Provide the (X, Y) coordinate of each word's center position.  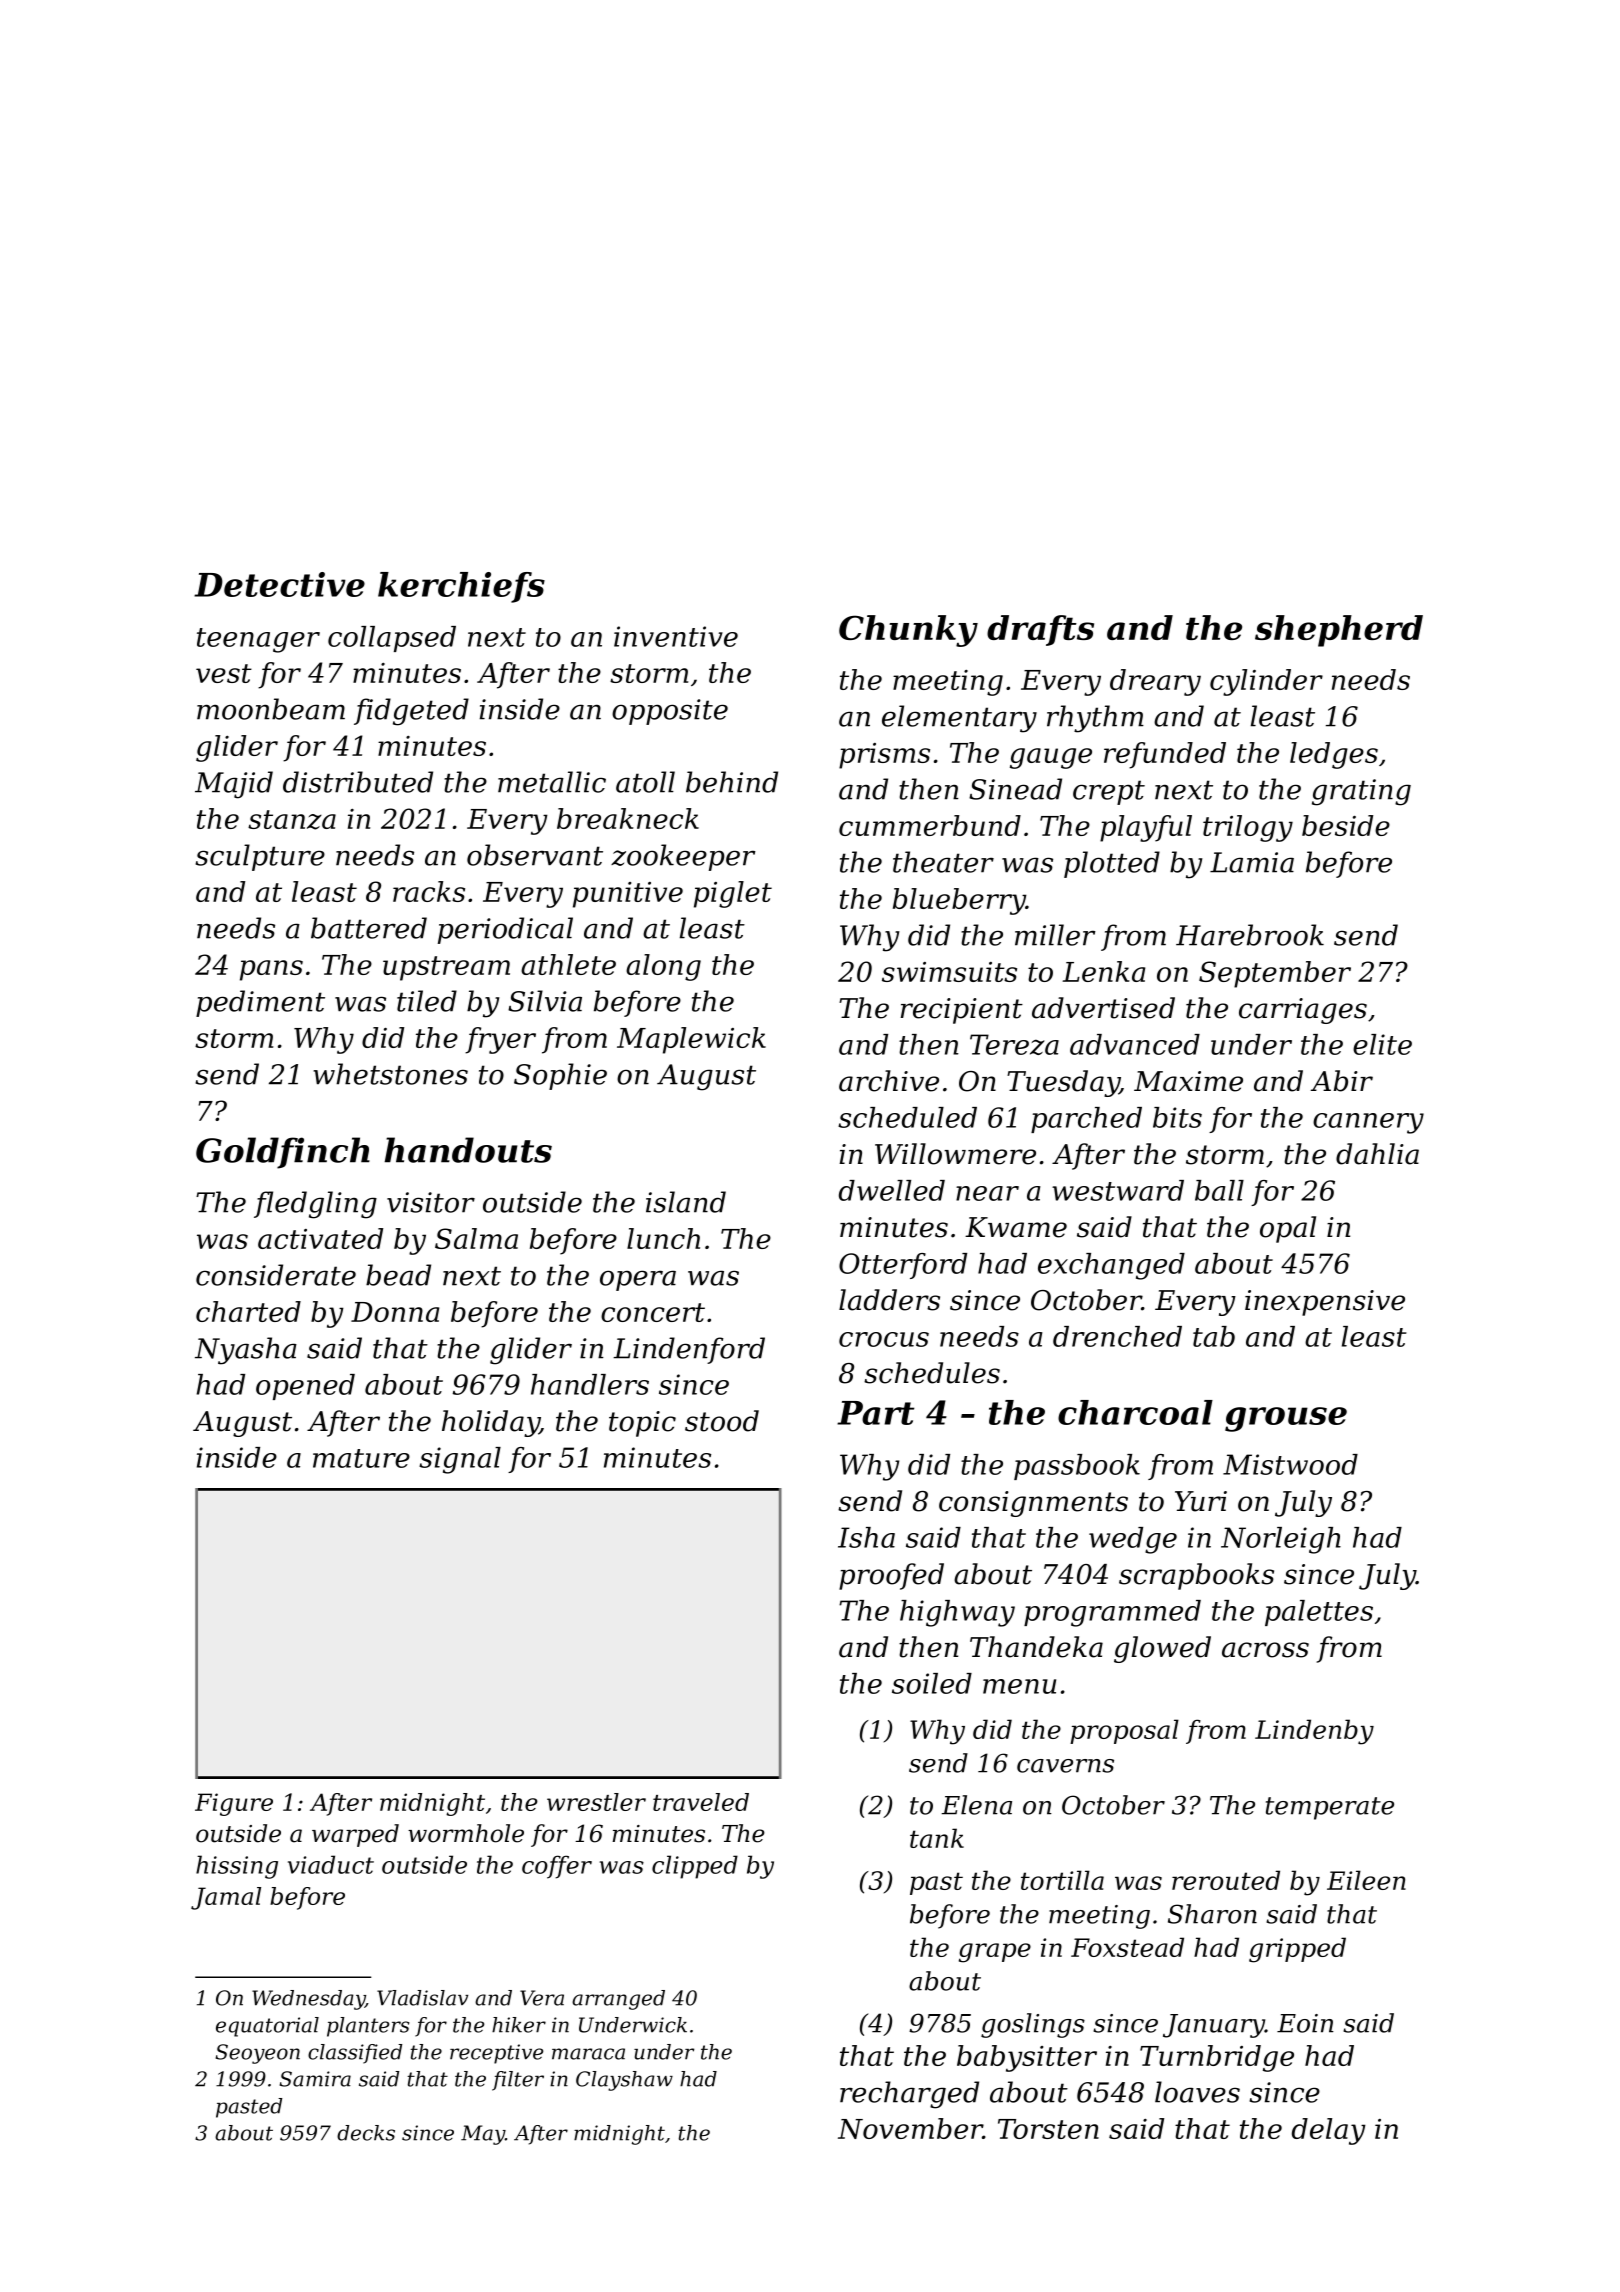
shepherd (1339, 631)
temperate (1330, 1808)
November (910, 2128)
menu (1019, 1686)
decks (366, 2133)
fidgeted (411, 712)
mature (361, 1458)
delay (1329, 2131)
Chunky (908, 631)
